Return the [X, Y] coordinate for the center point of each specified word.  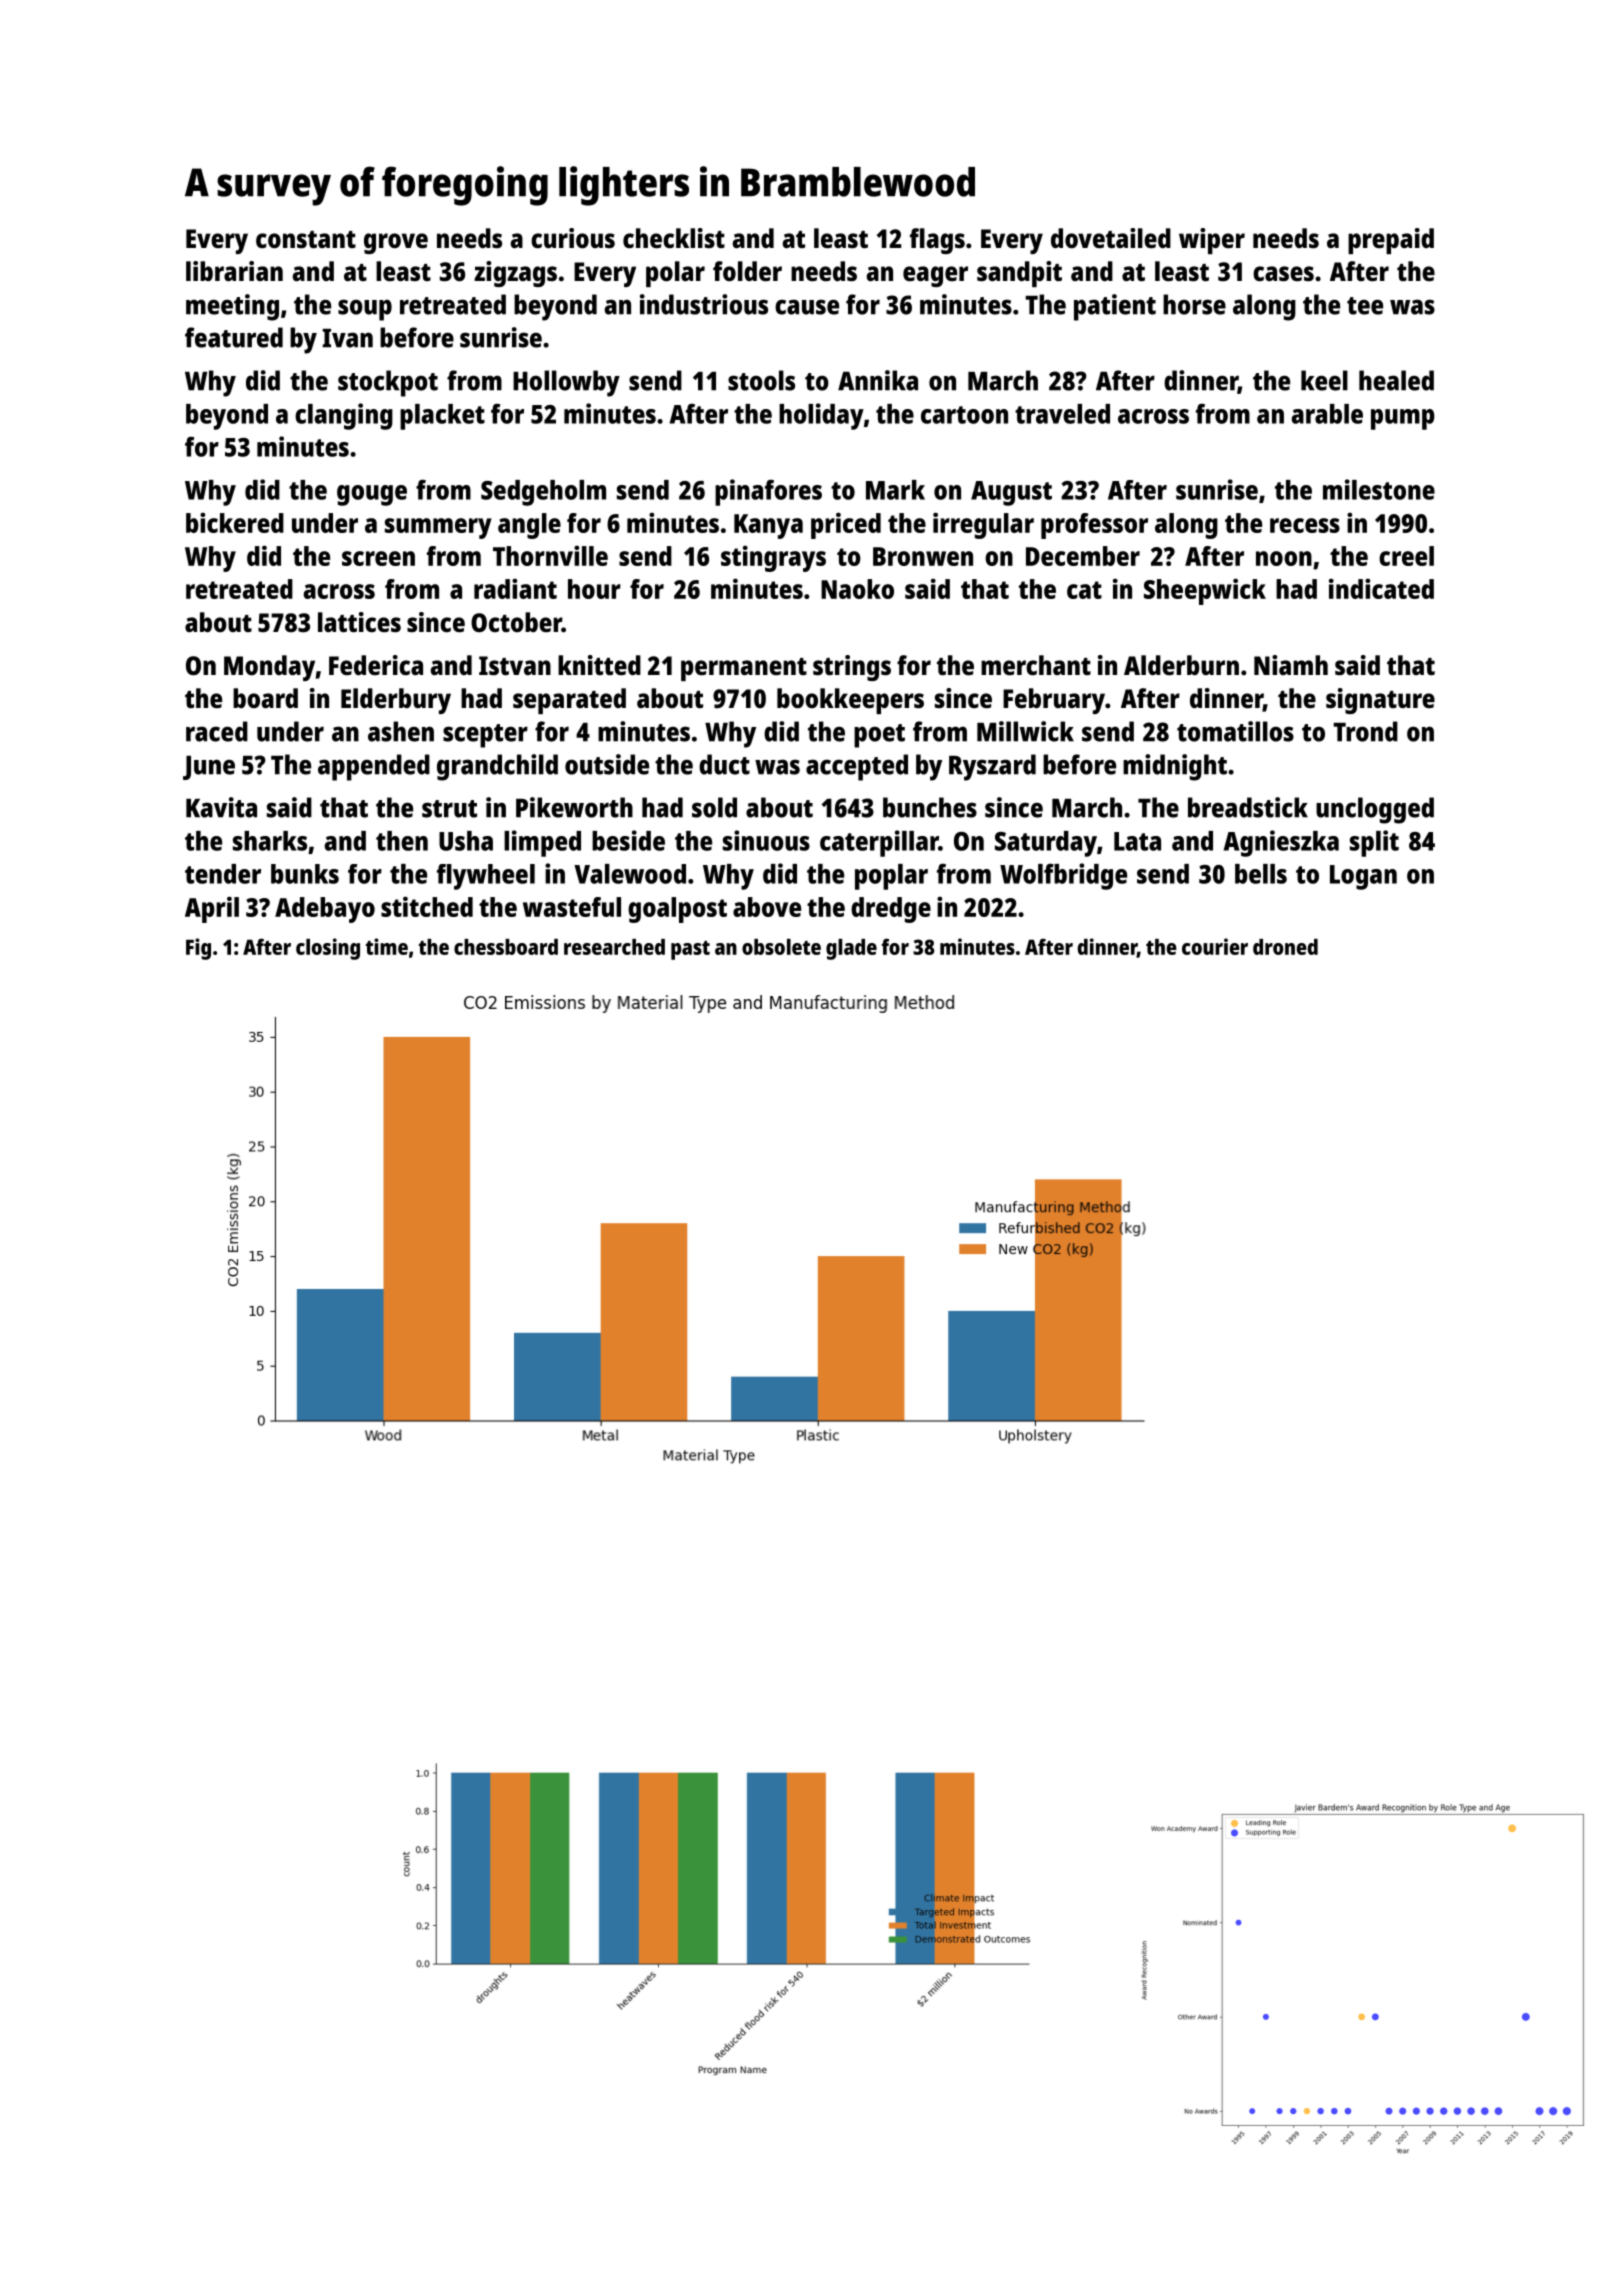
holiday [821, 416]
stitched [427, 906]
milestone [1379, 489]
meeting [232, 307]
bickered [235, 522]
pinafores [768, 492]
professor [1094, 526]
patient [1115, 307]
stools [761, 380]
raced [217, 731]
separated [569, 701]
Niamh [1291, 665]
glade [851, 949]
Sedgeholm [543, 493]
